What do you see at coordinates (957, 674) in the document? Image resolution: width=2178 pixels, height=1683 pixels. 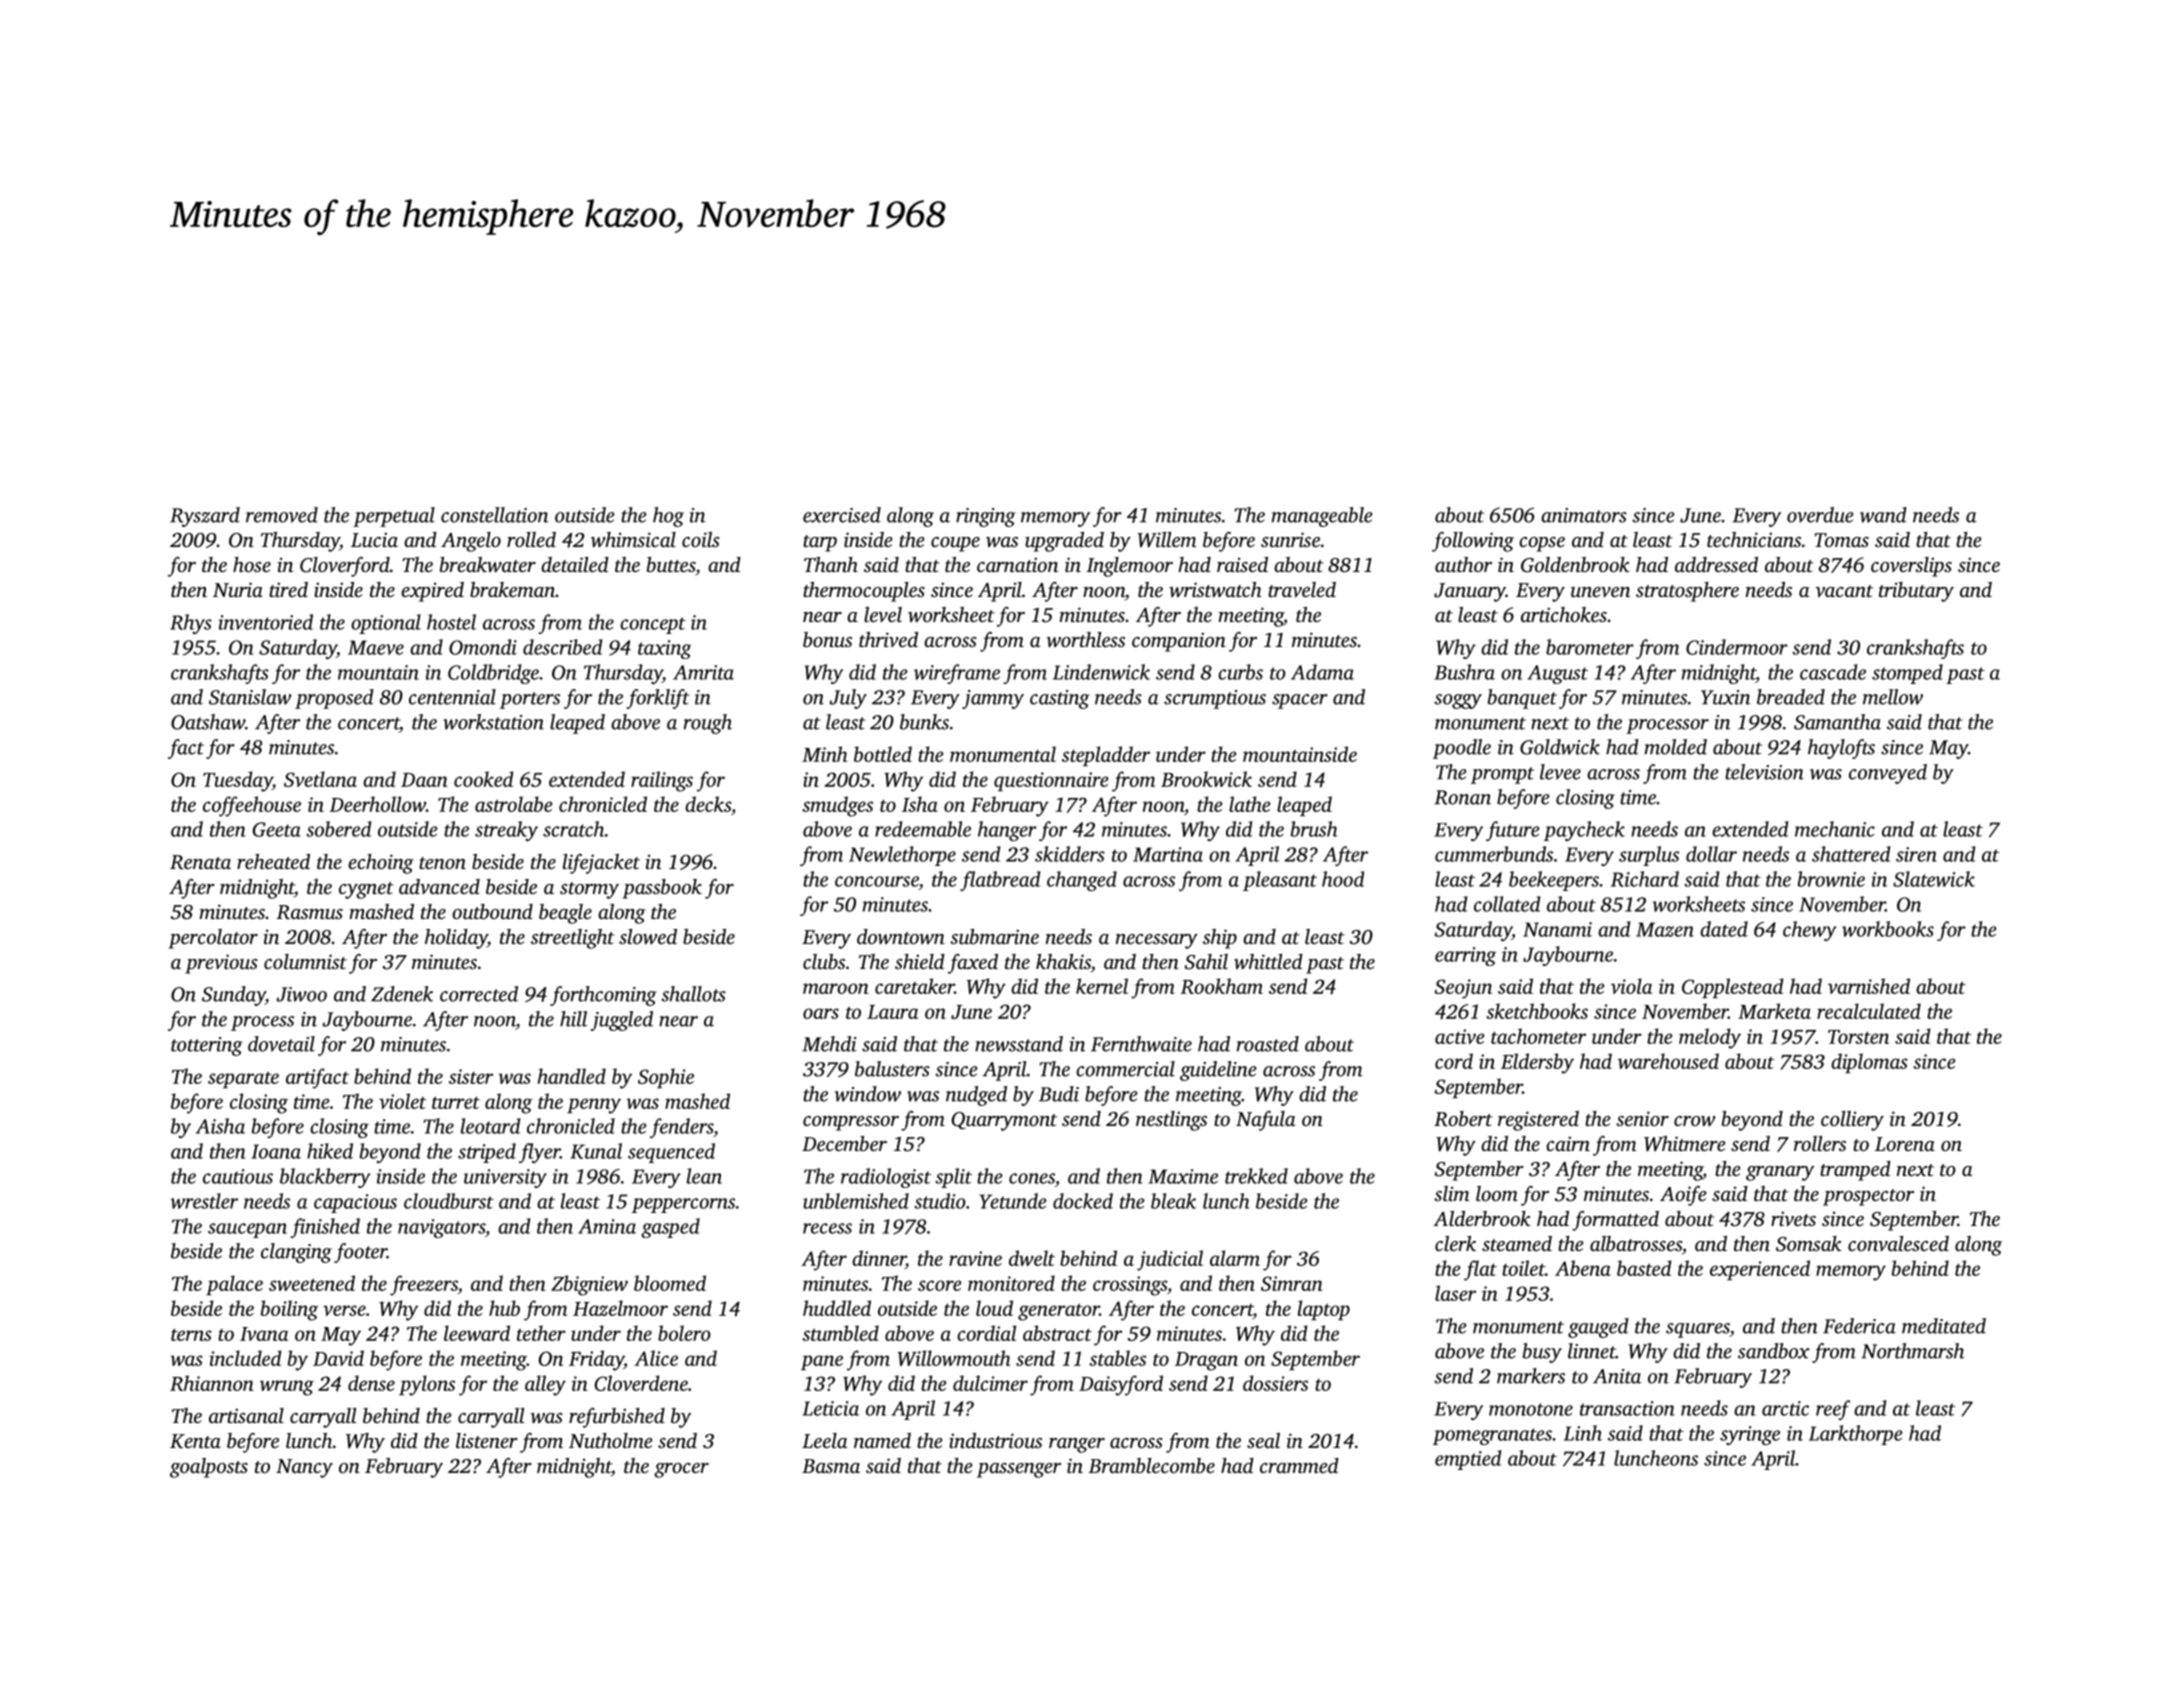 I see `wireframe` at bounding box center [957, 674].
